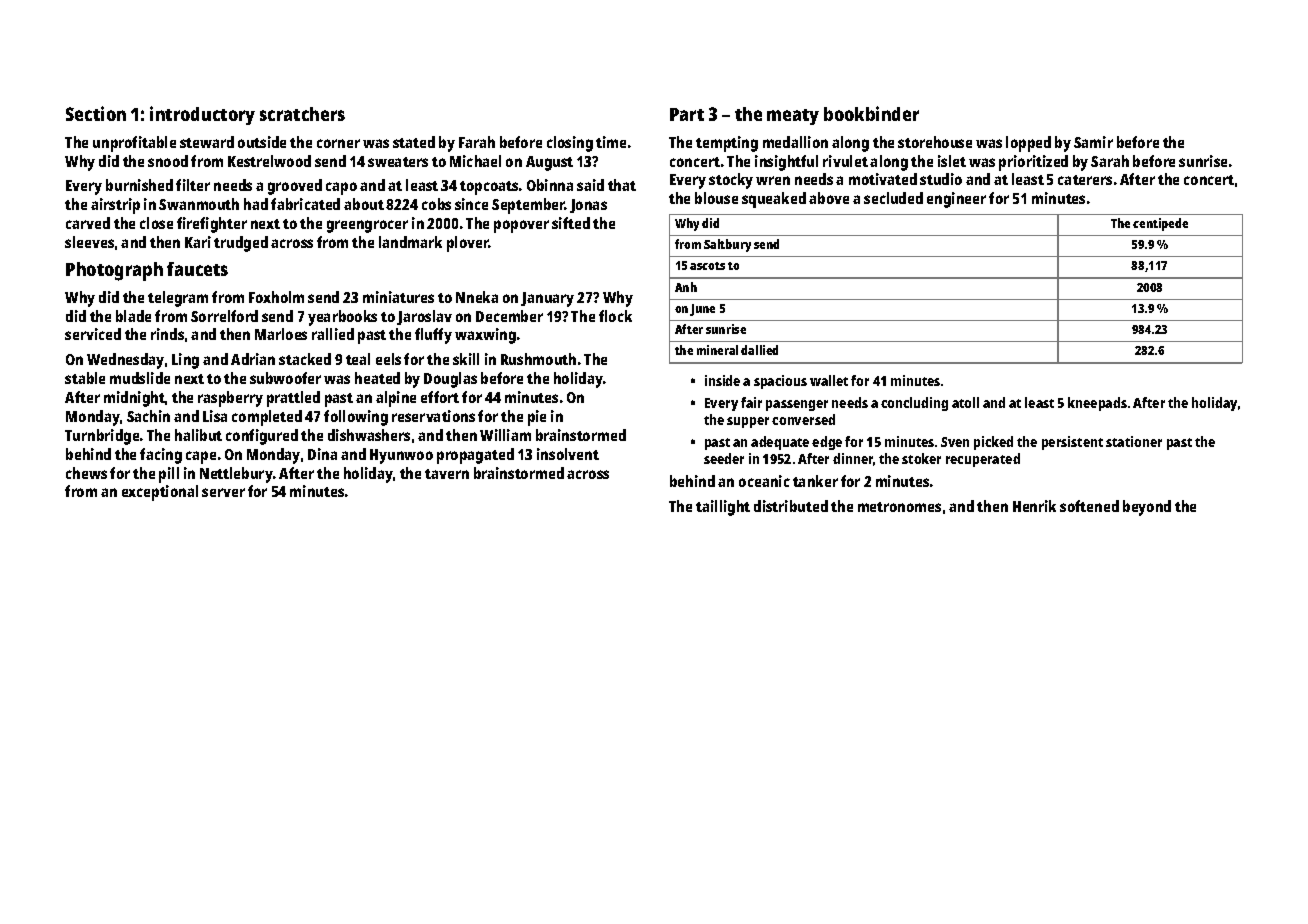  What do you see at coordinates (615, 316) in the image?
I see `flock` at bounding box center [615, 316].
